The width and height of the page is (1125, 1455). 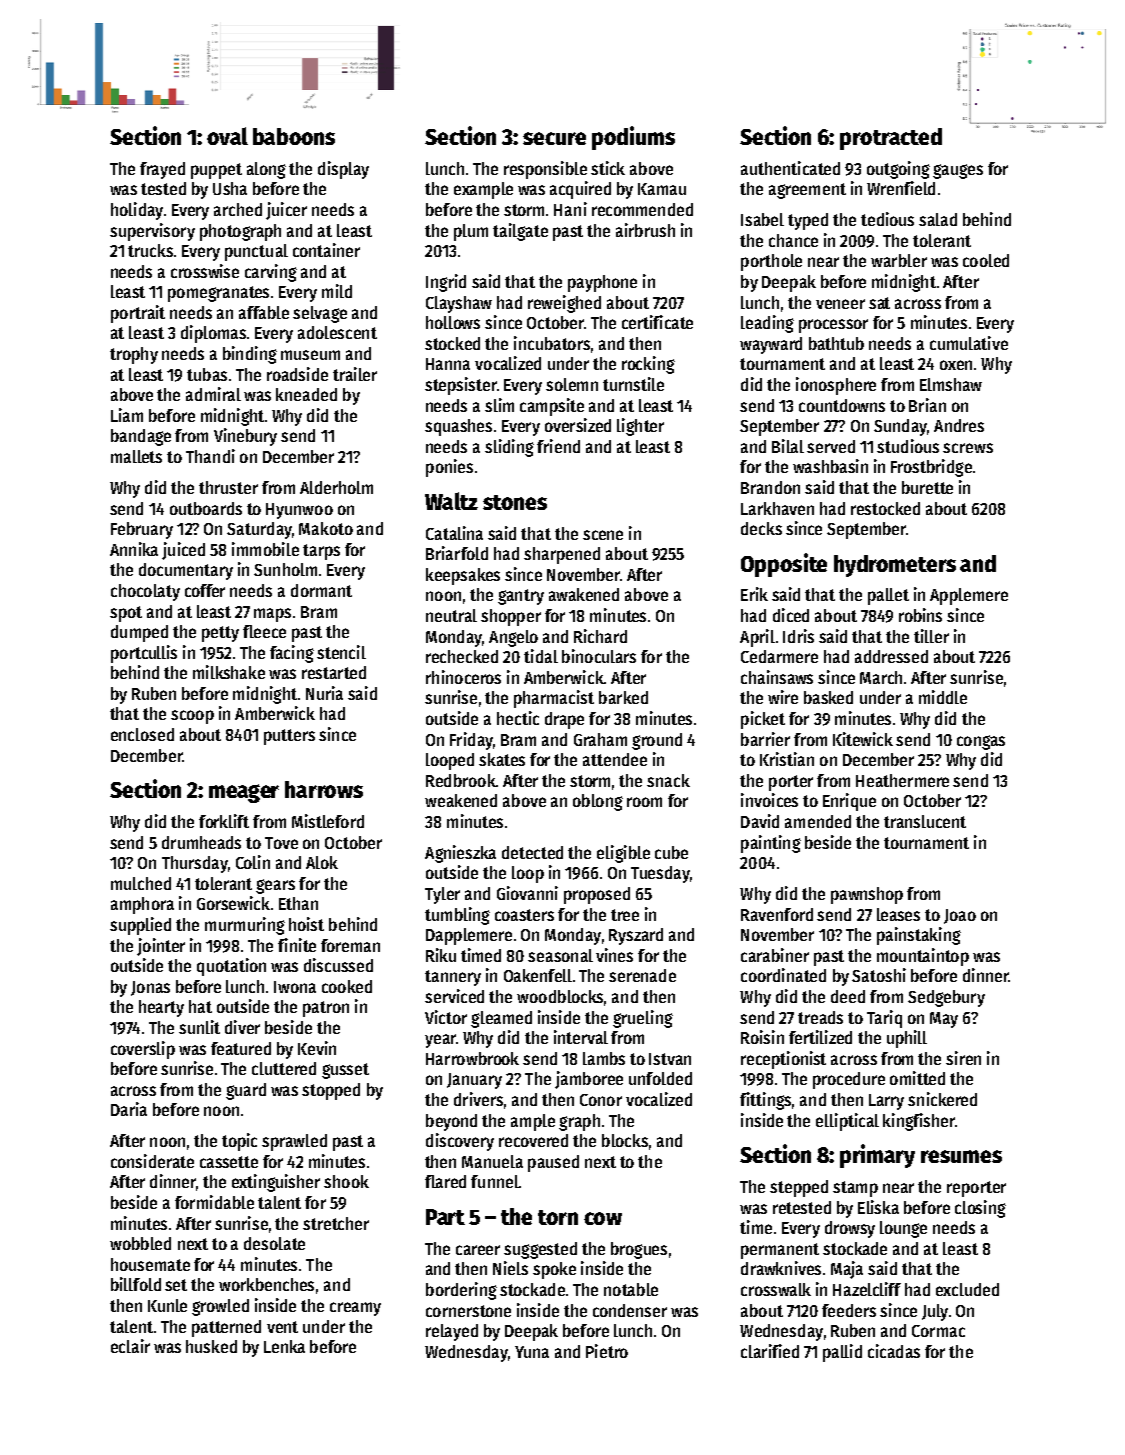 I want to click on tubas, so click(x=207, y=374).
